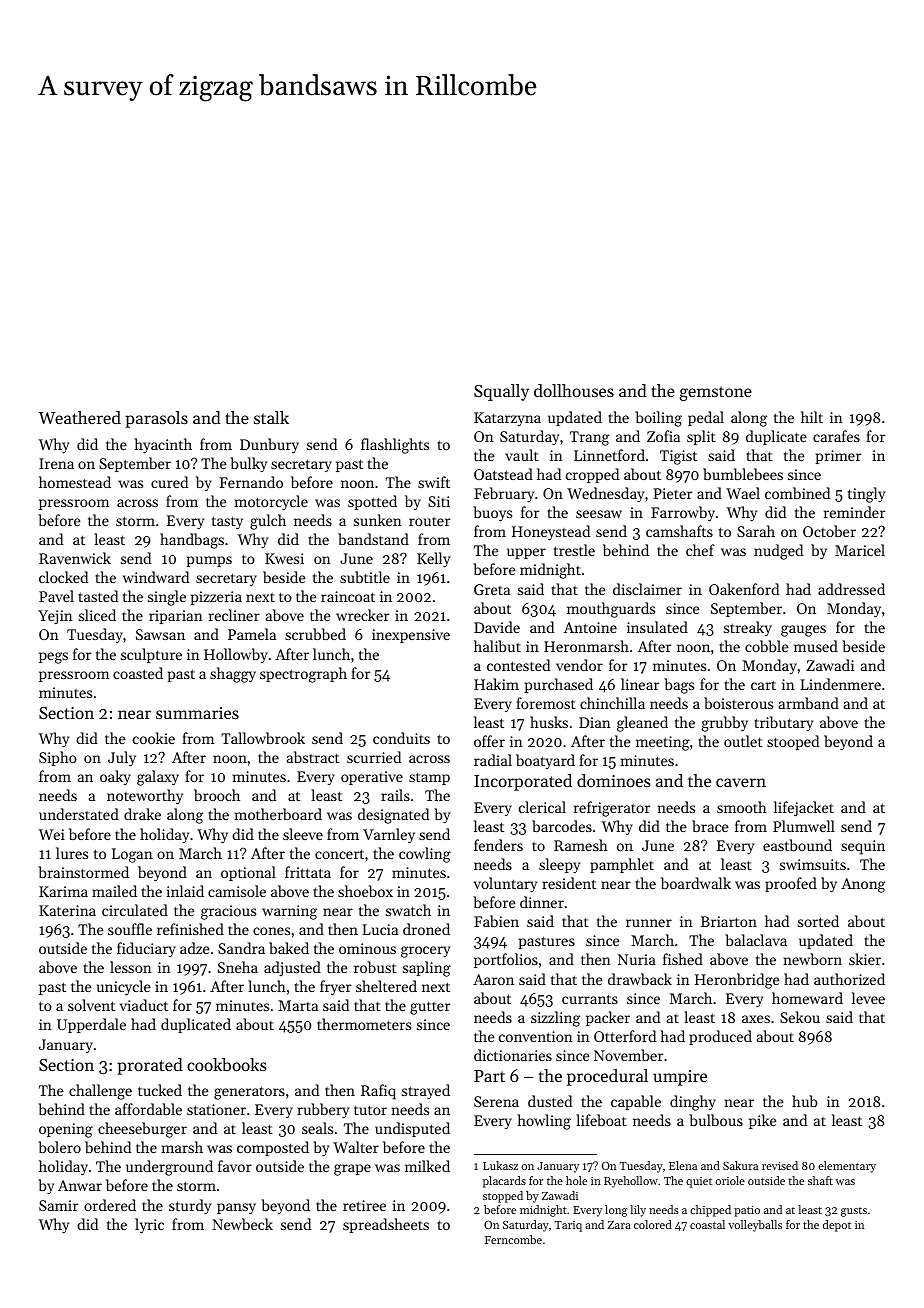 The image size is (924, 1308). Describe the element at coordinates (53, 658) in the image. I see `pegs` at that location.
